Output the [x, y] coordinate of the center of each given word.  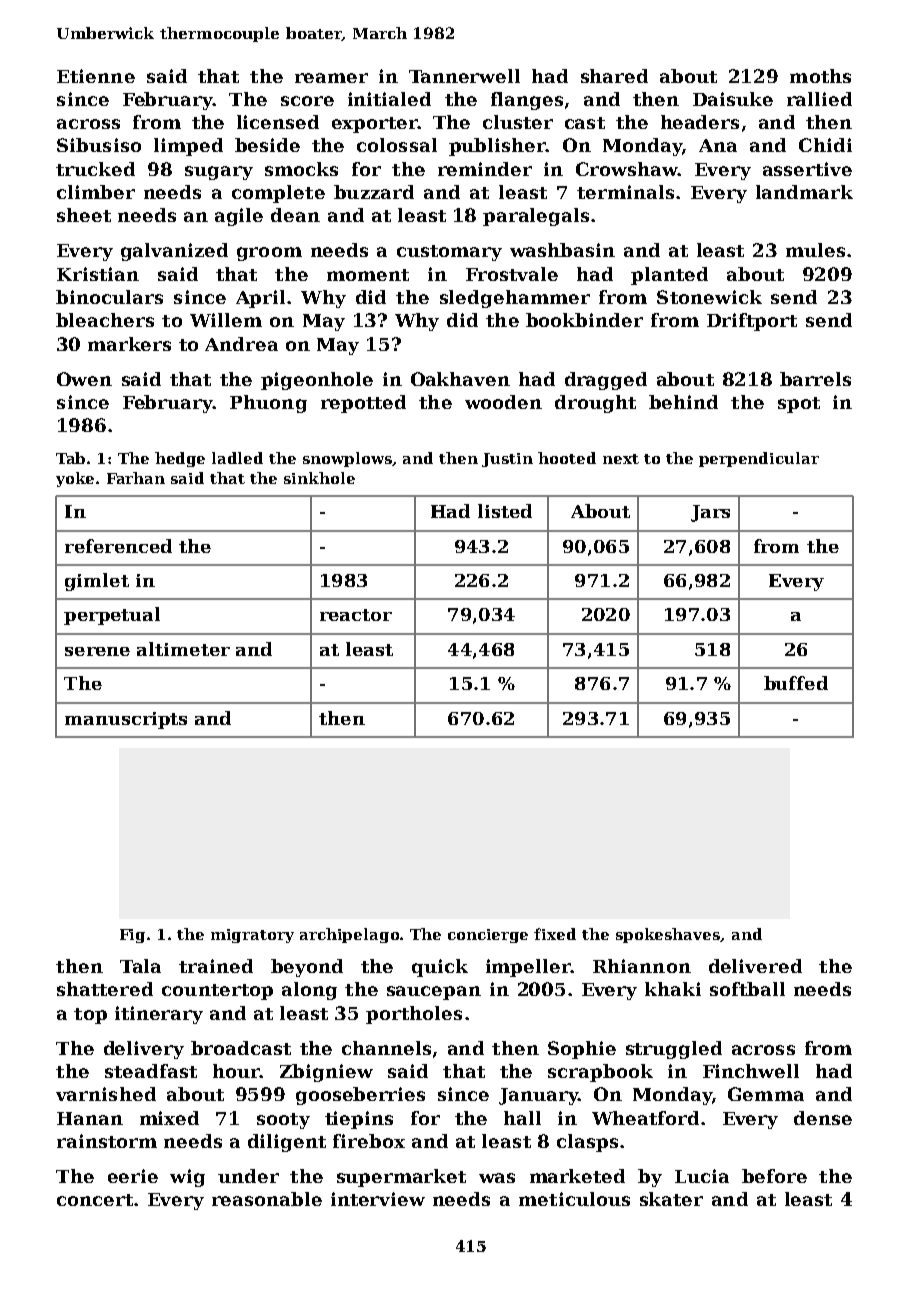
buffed [796, 683]
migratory [252, 936]
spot [799, 405]
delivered [755, 966]
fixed [555, 934]
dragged [606, 381]
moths [820, 76]
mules [815, 250]
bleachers [105, 320]
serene [97, 651]
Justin [507, 460]
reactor [356, 615]
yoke [75, 479]
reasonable [267, 1199]
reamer [331, 78]
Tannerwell [464, 76]
